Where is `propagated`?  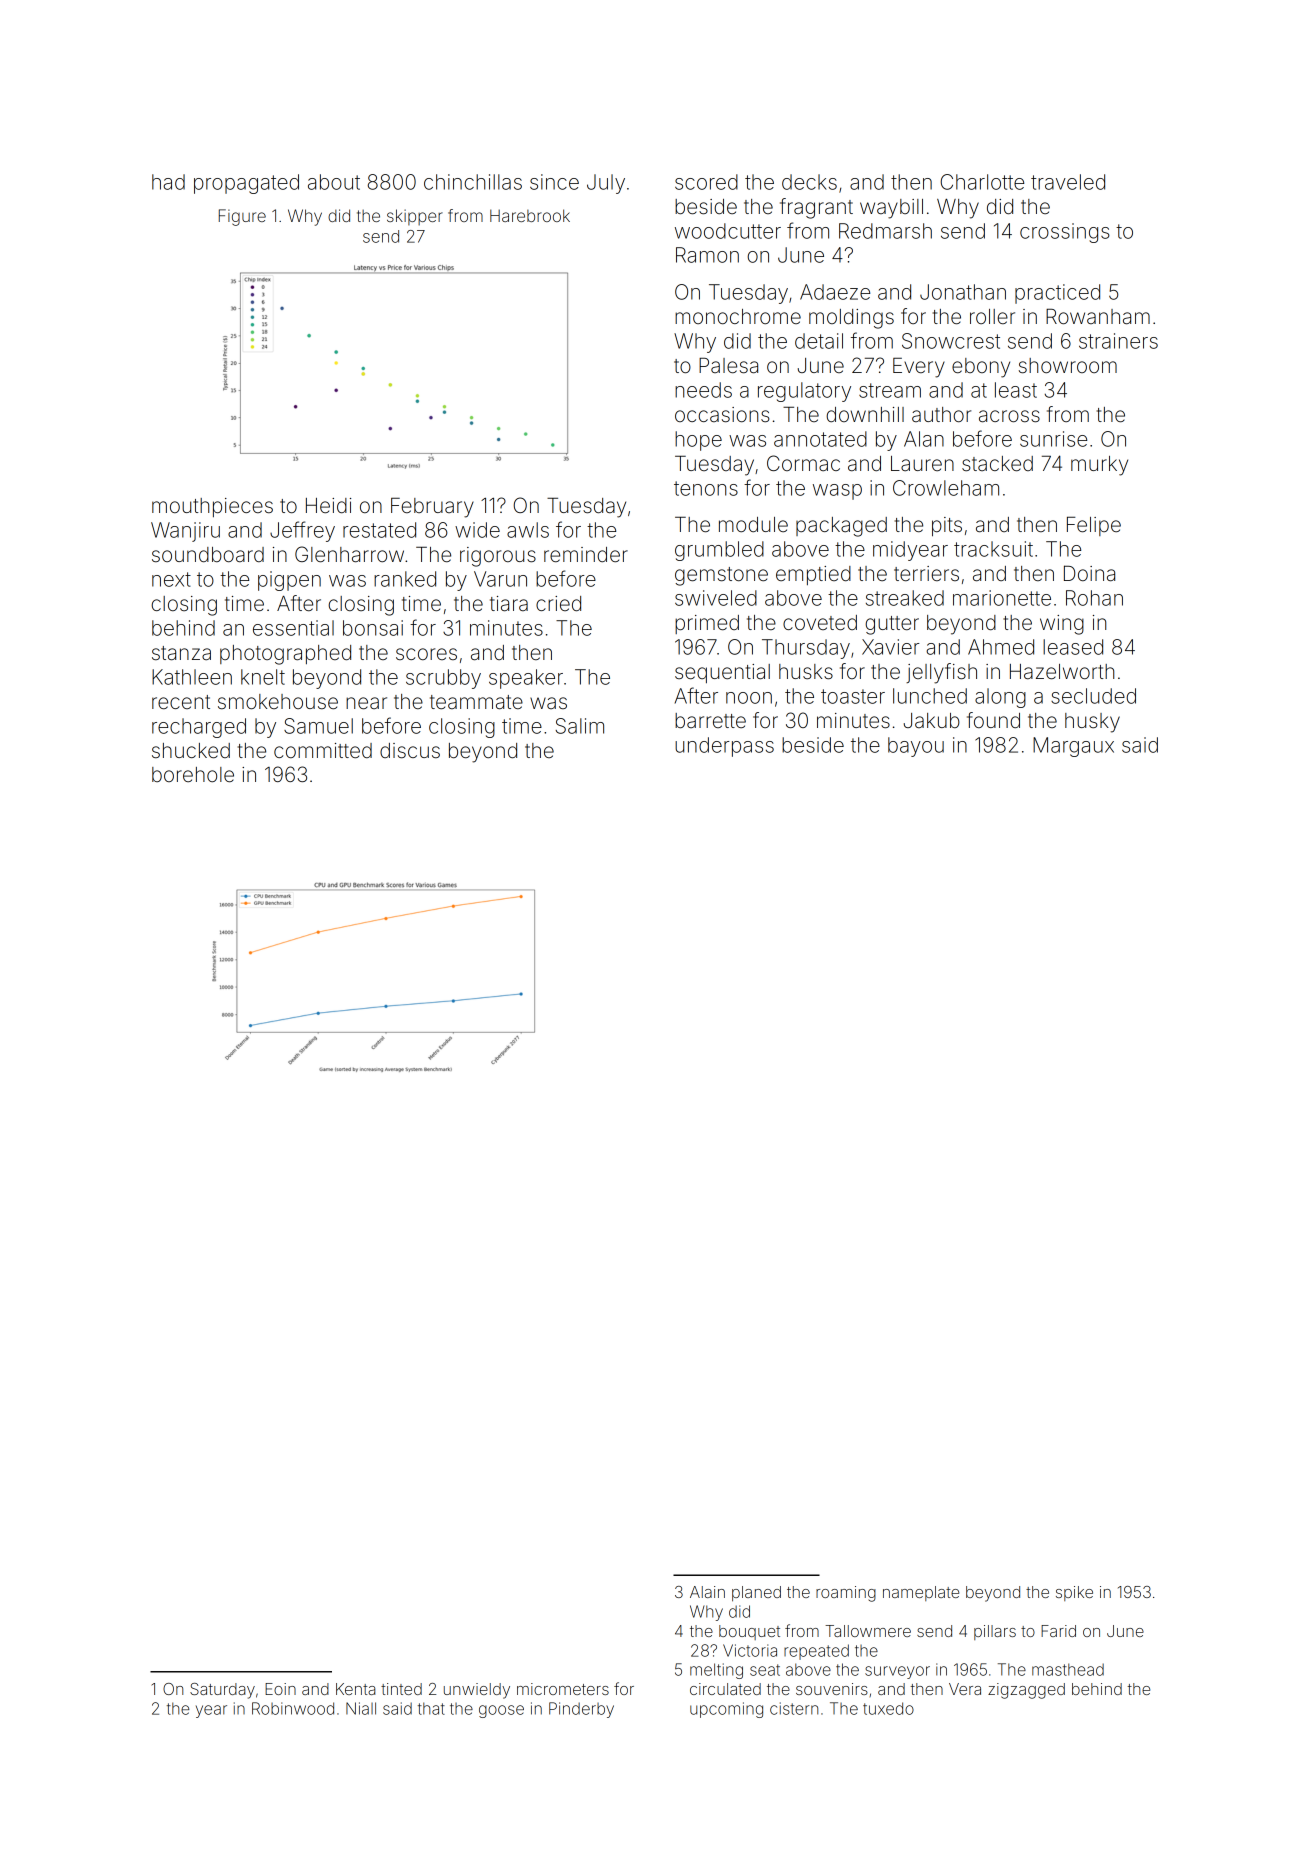
propagated is located at coordinates (246, 184).
